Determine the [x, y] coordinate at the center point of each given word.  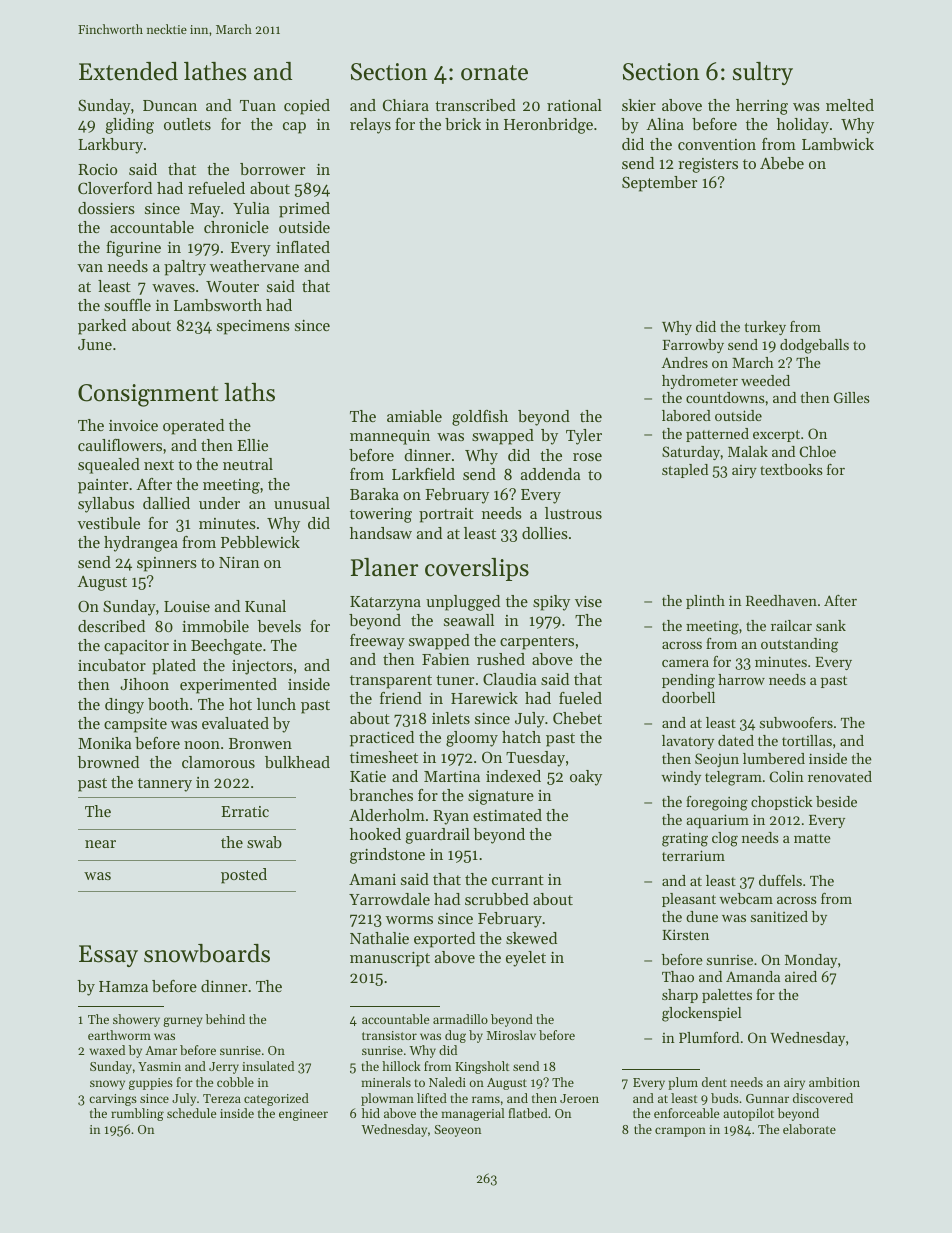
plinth [705, 602]
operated [193, 427]
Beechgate [226, 647]
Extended [128, 71]
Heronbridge [548, 126]
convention [717, 144]
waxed [107, 1050]
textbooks [791, 469]
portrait [446, 515]
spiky [551, 603]
